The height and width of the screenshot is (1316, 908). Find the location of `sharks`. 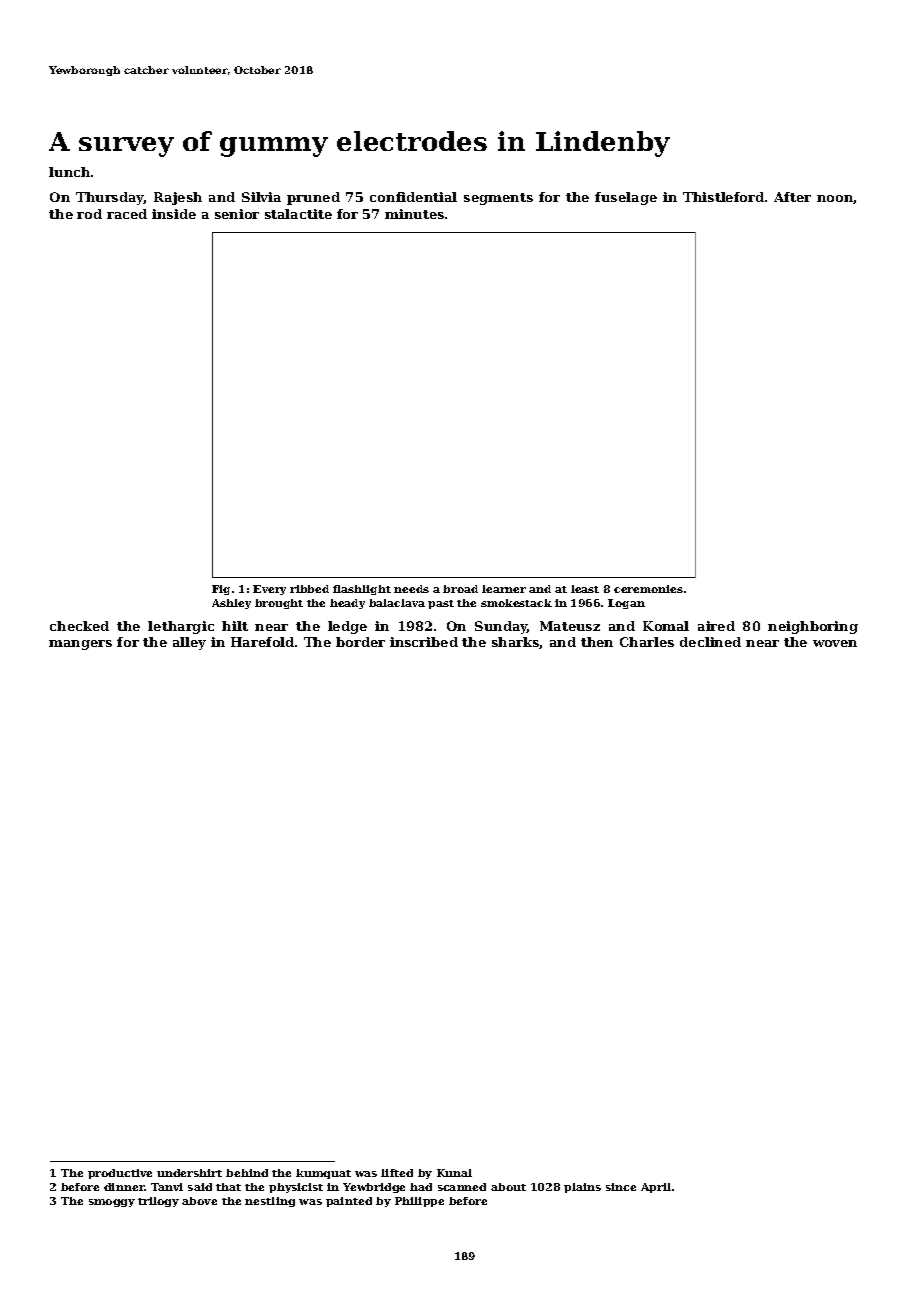

sharks is located at coordinates (516, 643).
